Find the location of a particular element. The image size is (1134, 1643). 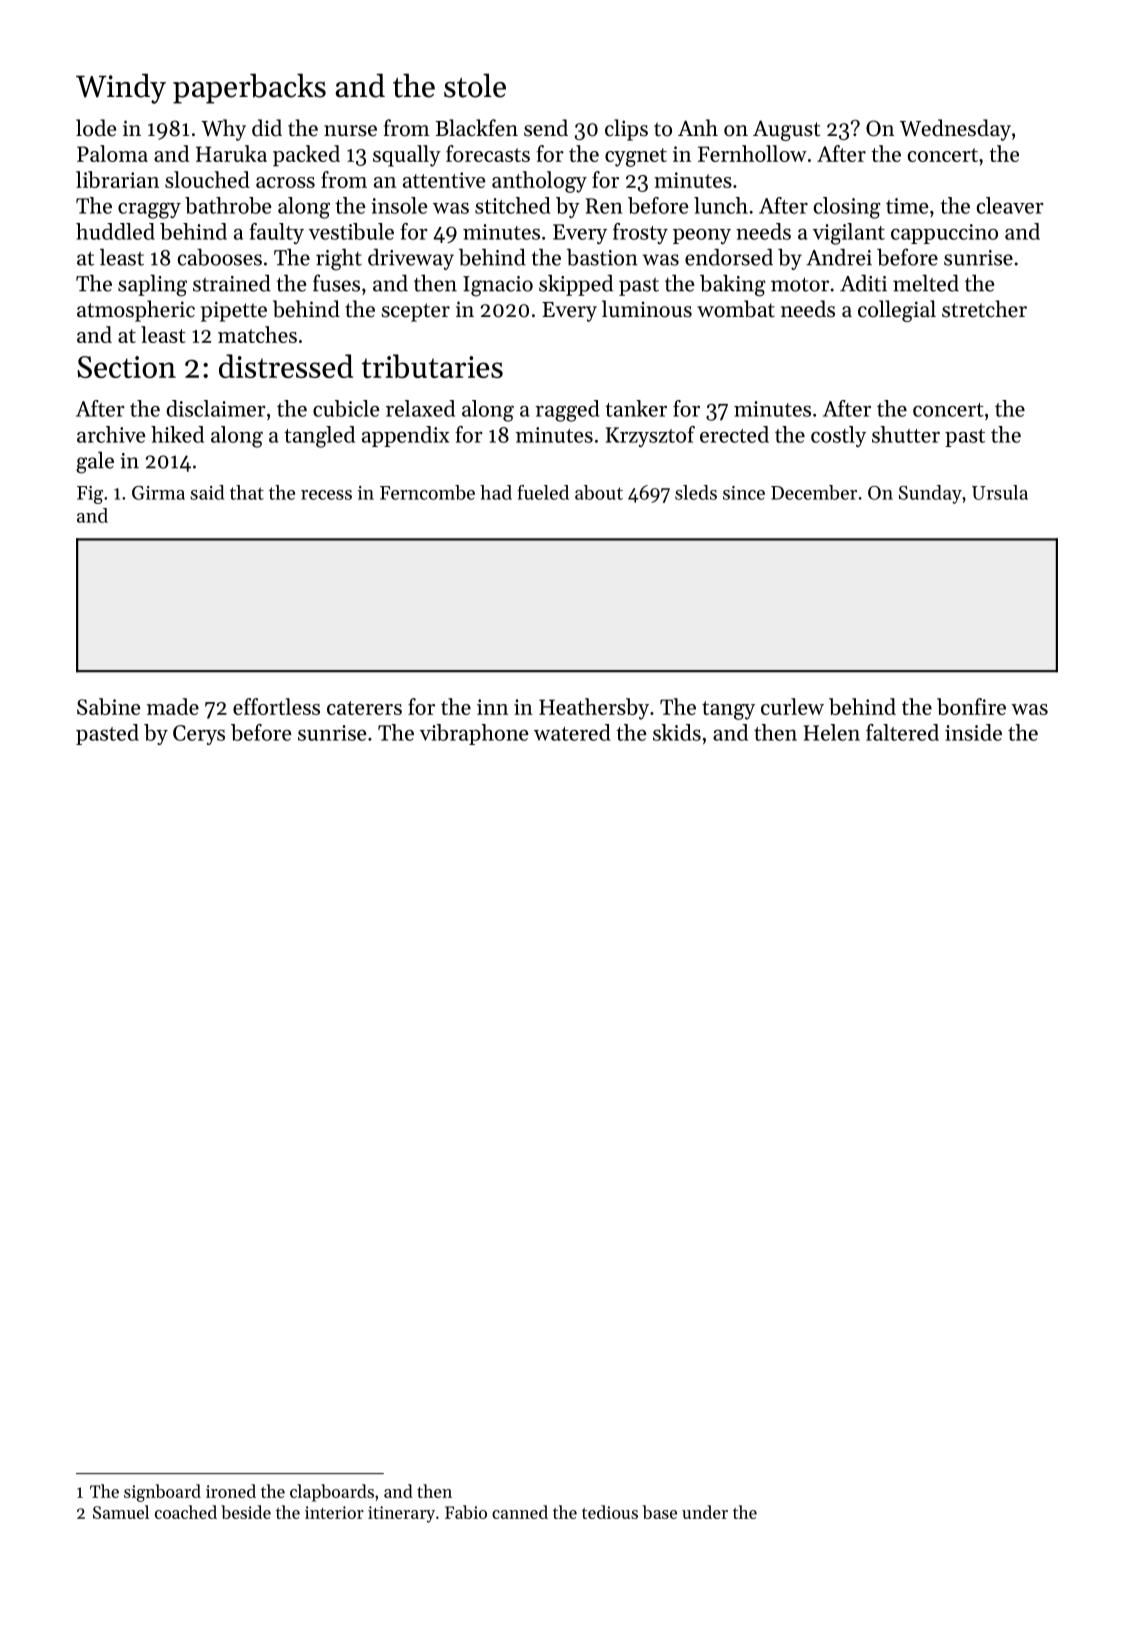

paperbacks is located at coordinates (249, 88).
